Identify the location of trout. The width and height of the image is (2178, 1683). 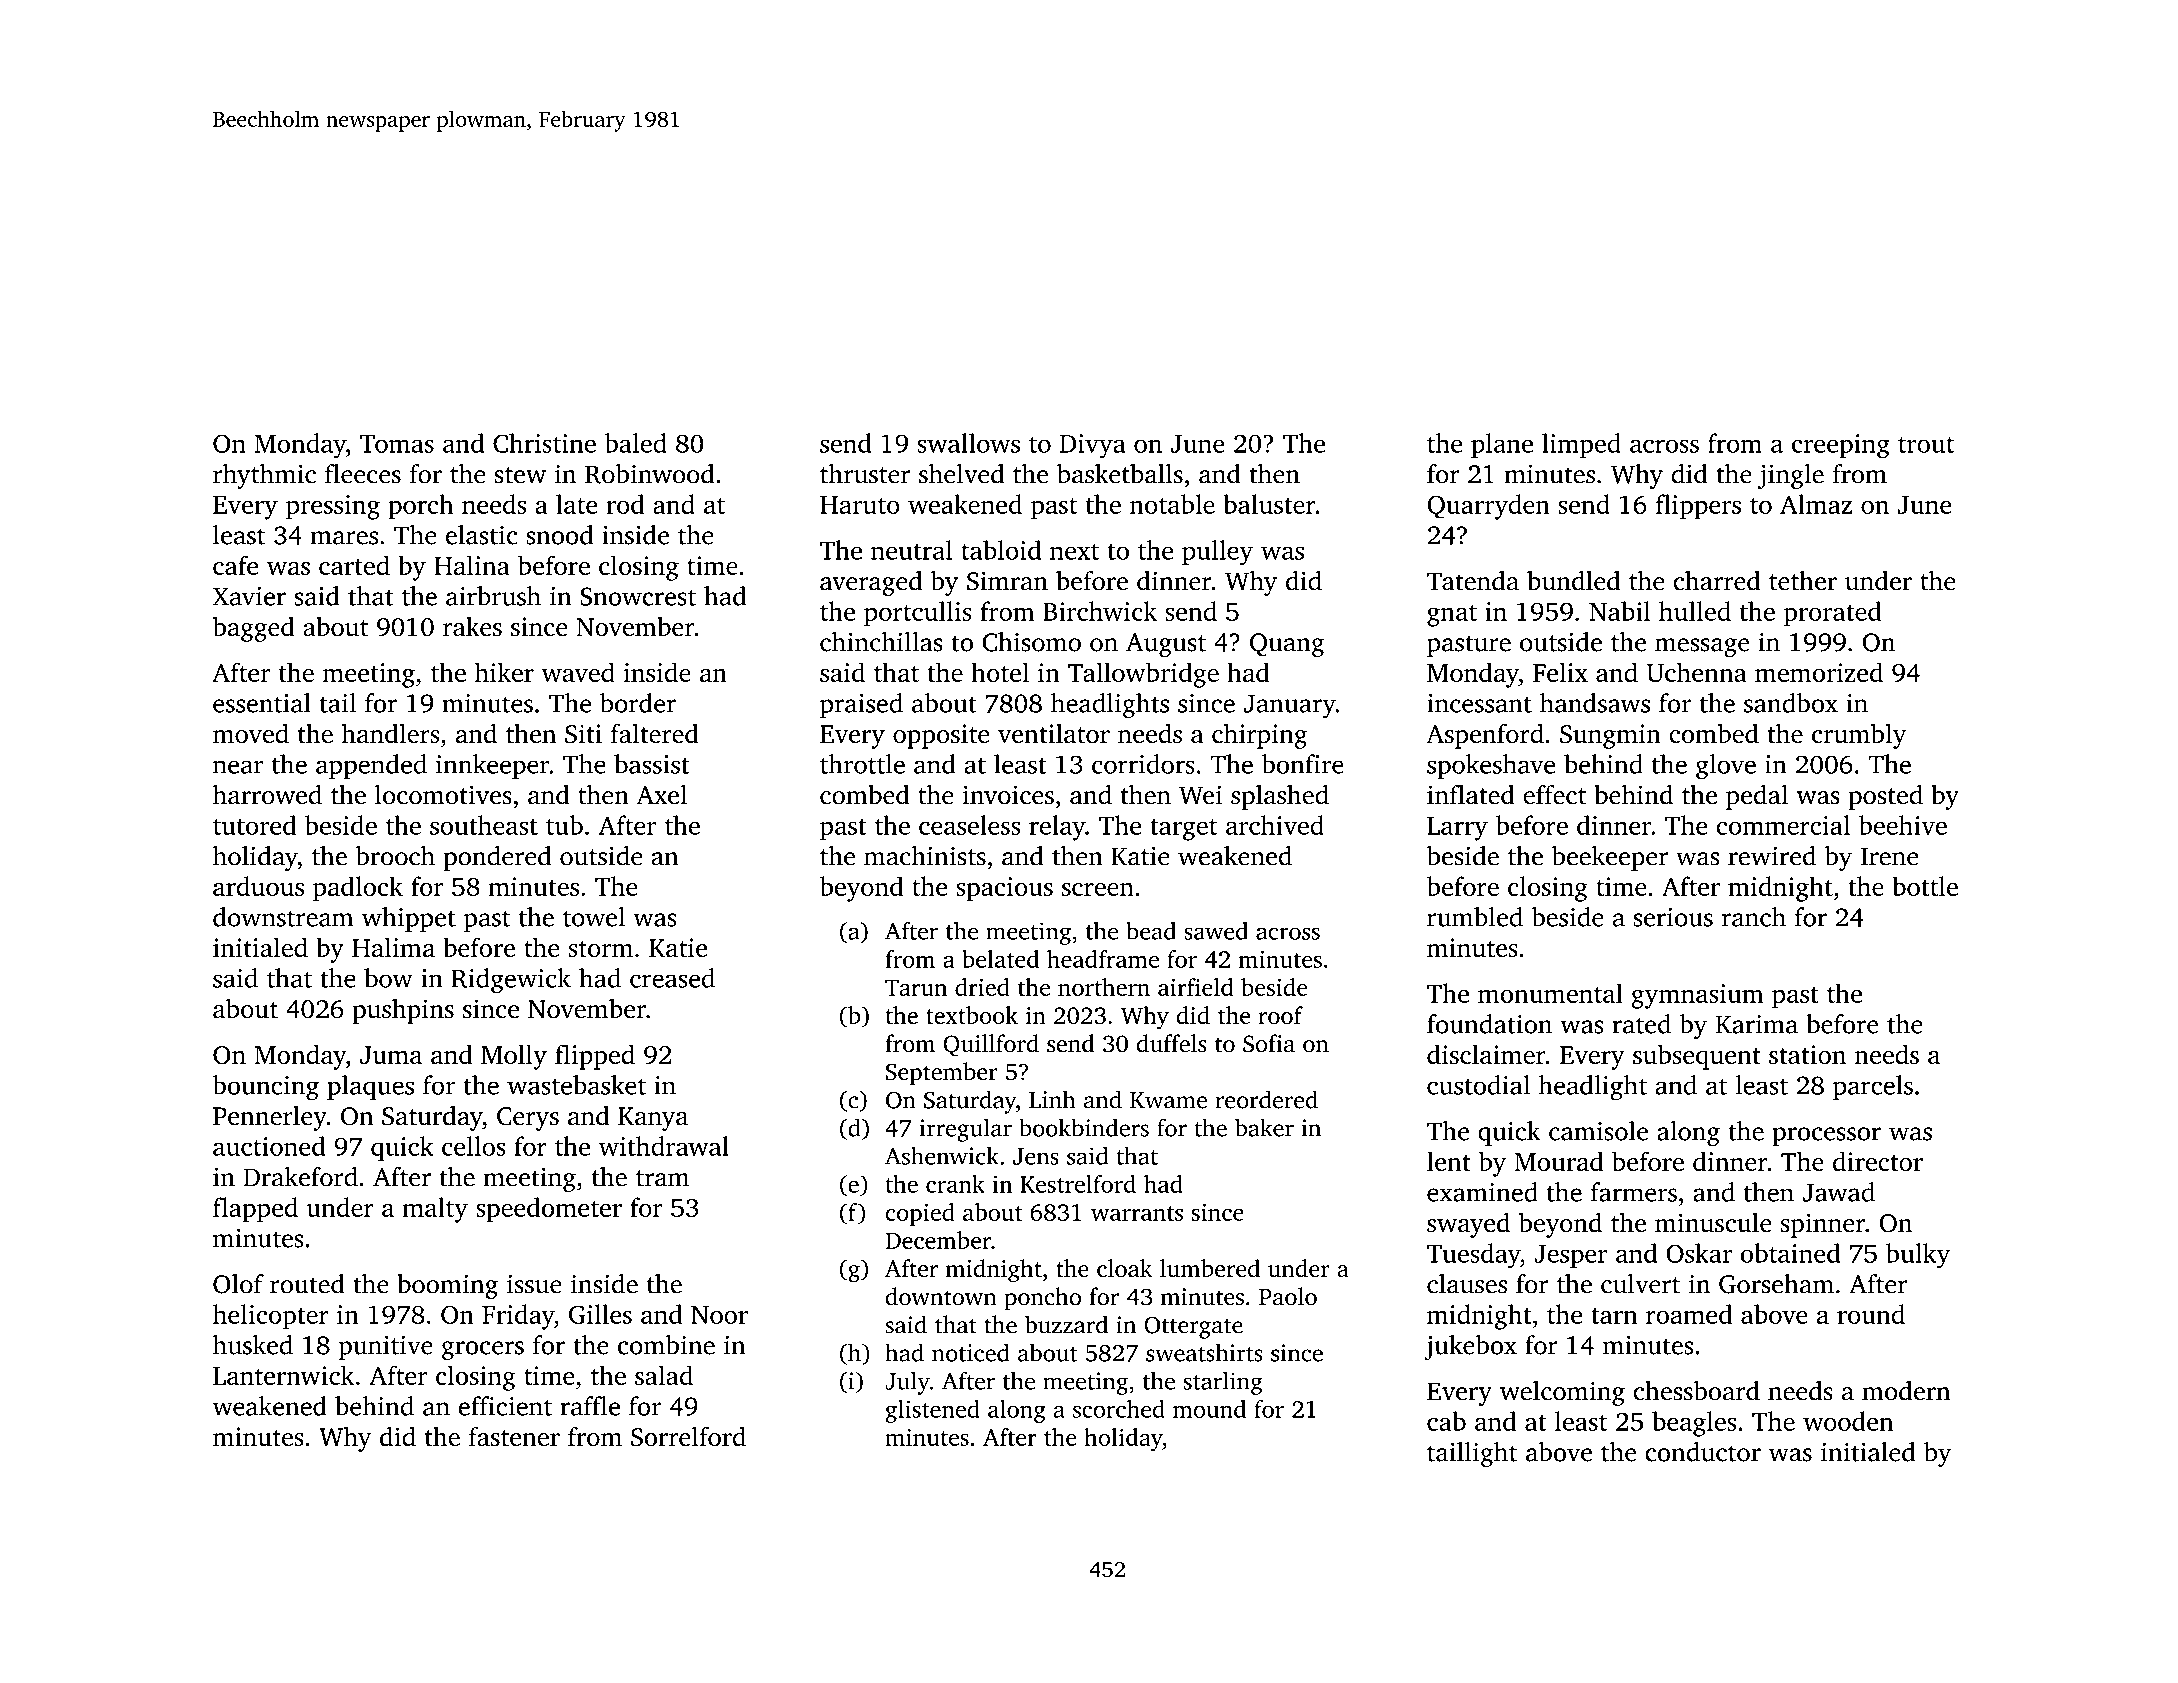
(1926, 445).
